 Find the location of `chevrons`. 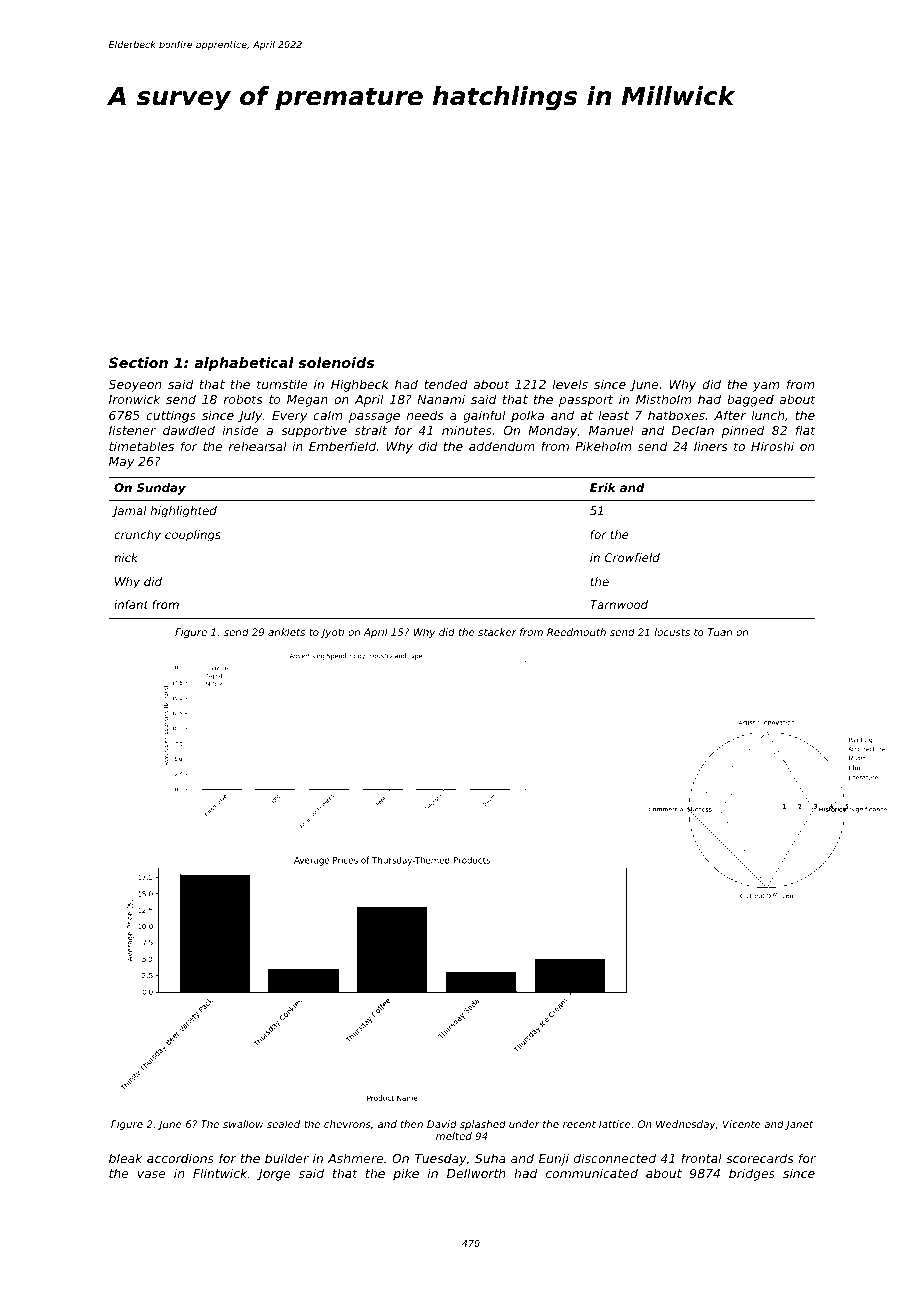

chevrons is located at coordinates (347, 1124).
